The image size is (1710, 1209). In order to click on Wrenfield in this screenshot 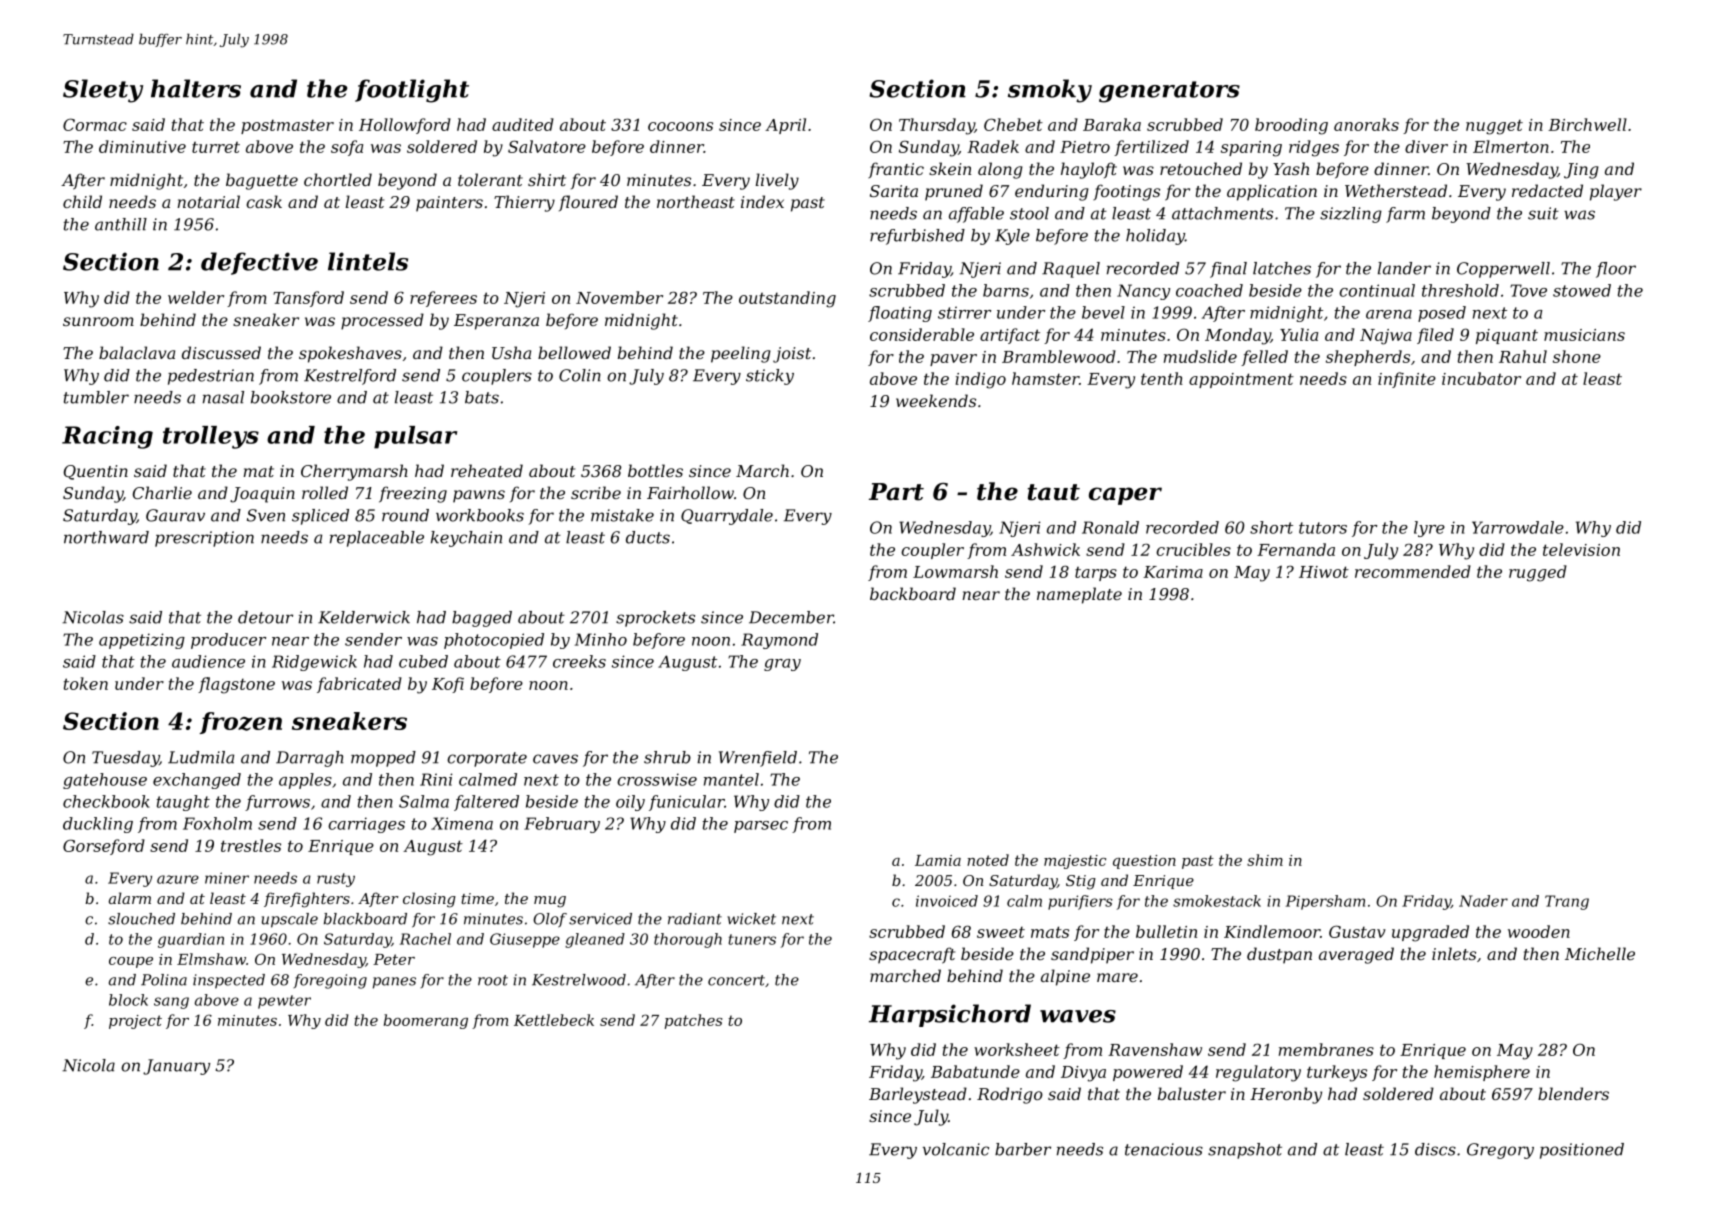, I will do `click(758, 759)`.
